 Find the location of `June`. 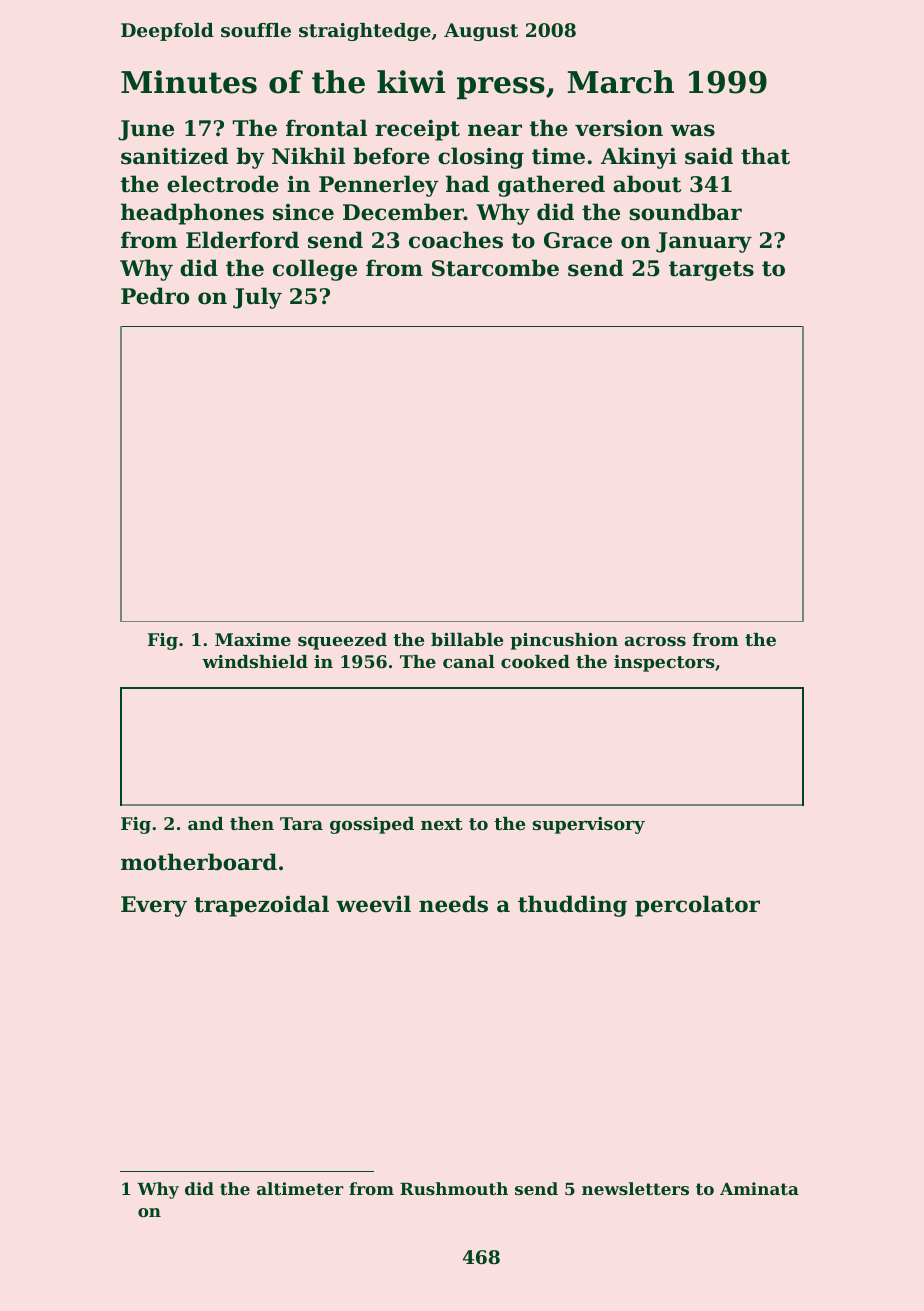

June is located at coordinates (146, 130).
